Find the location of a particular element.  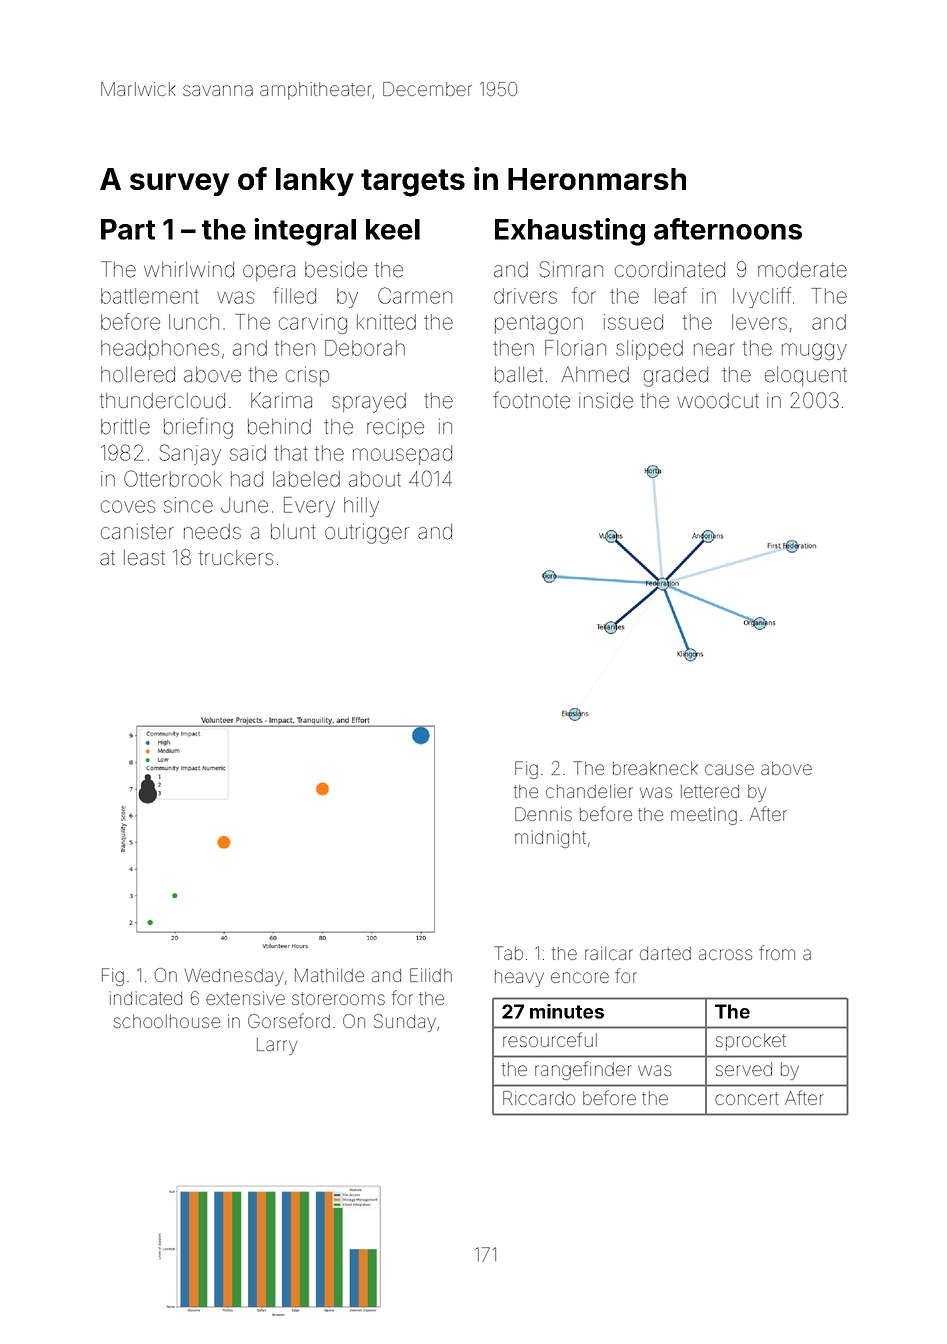

Part is located at coordinates (128, 229).
